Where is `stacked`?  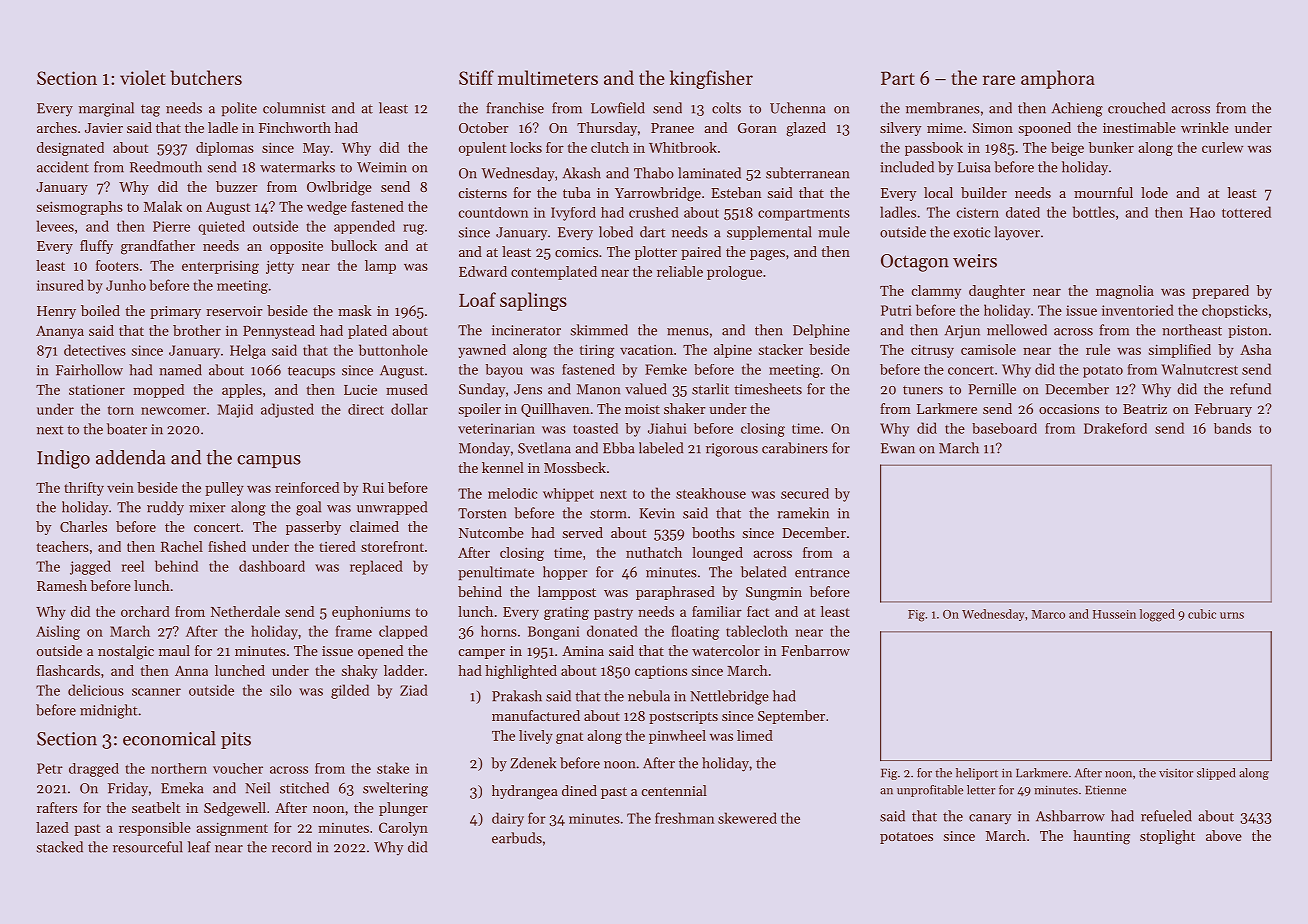 stacked is located at coordinates (59, 847).
